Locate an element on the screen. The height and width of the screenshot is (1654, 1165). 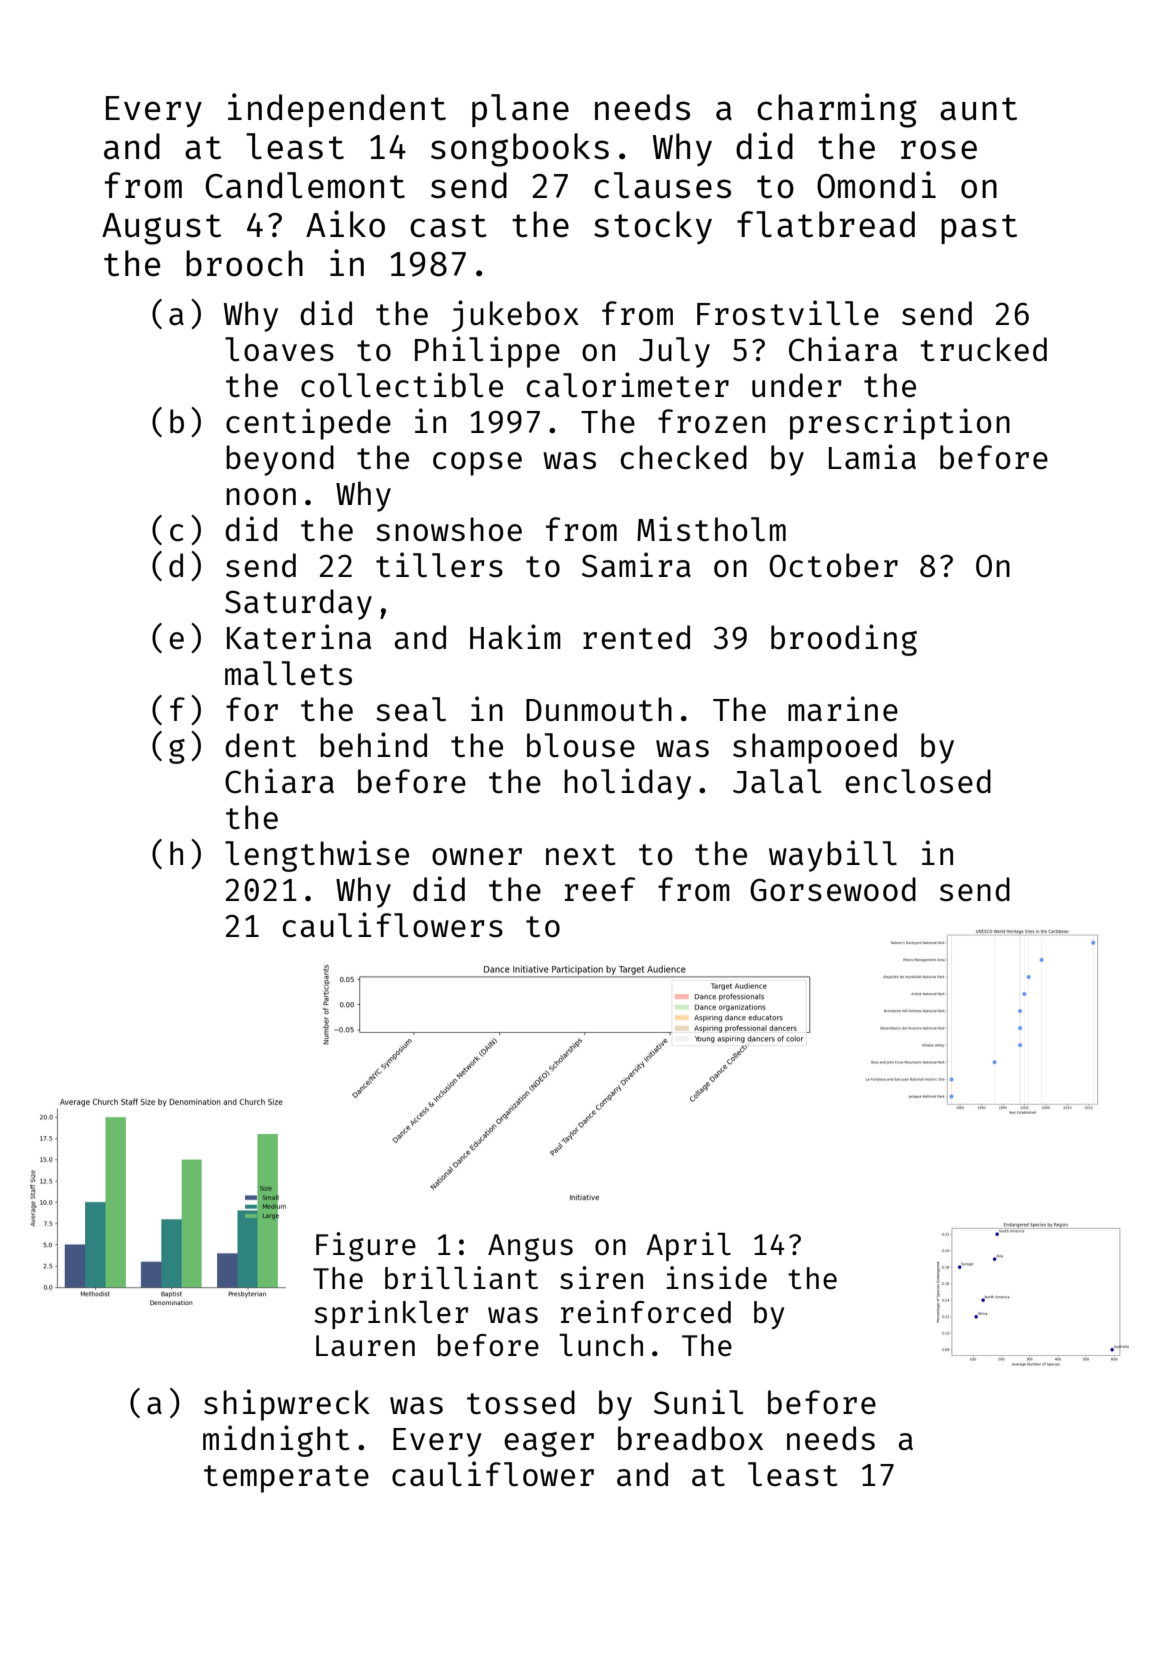
reinforced is located at coordinates (646, 1311).
